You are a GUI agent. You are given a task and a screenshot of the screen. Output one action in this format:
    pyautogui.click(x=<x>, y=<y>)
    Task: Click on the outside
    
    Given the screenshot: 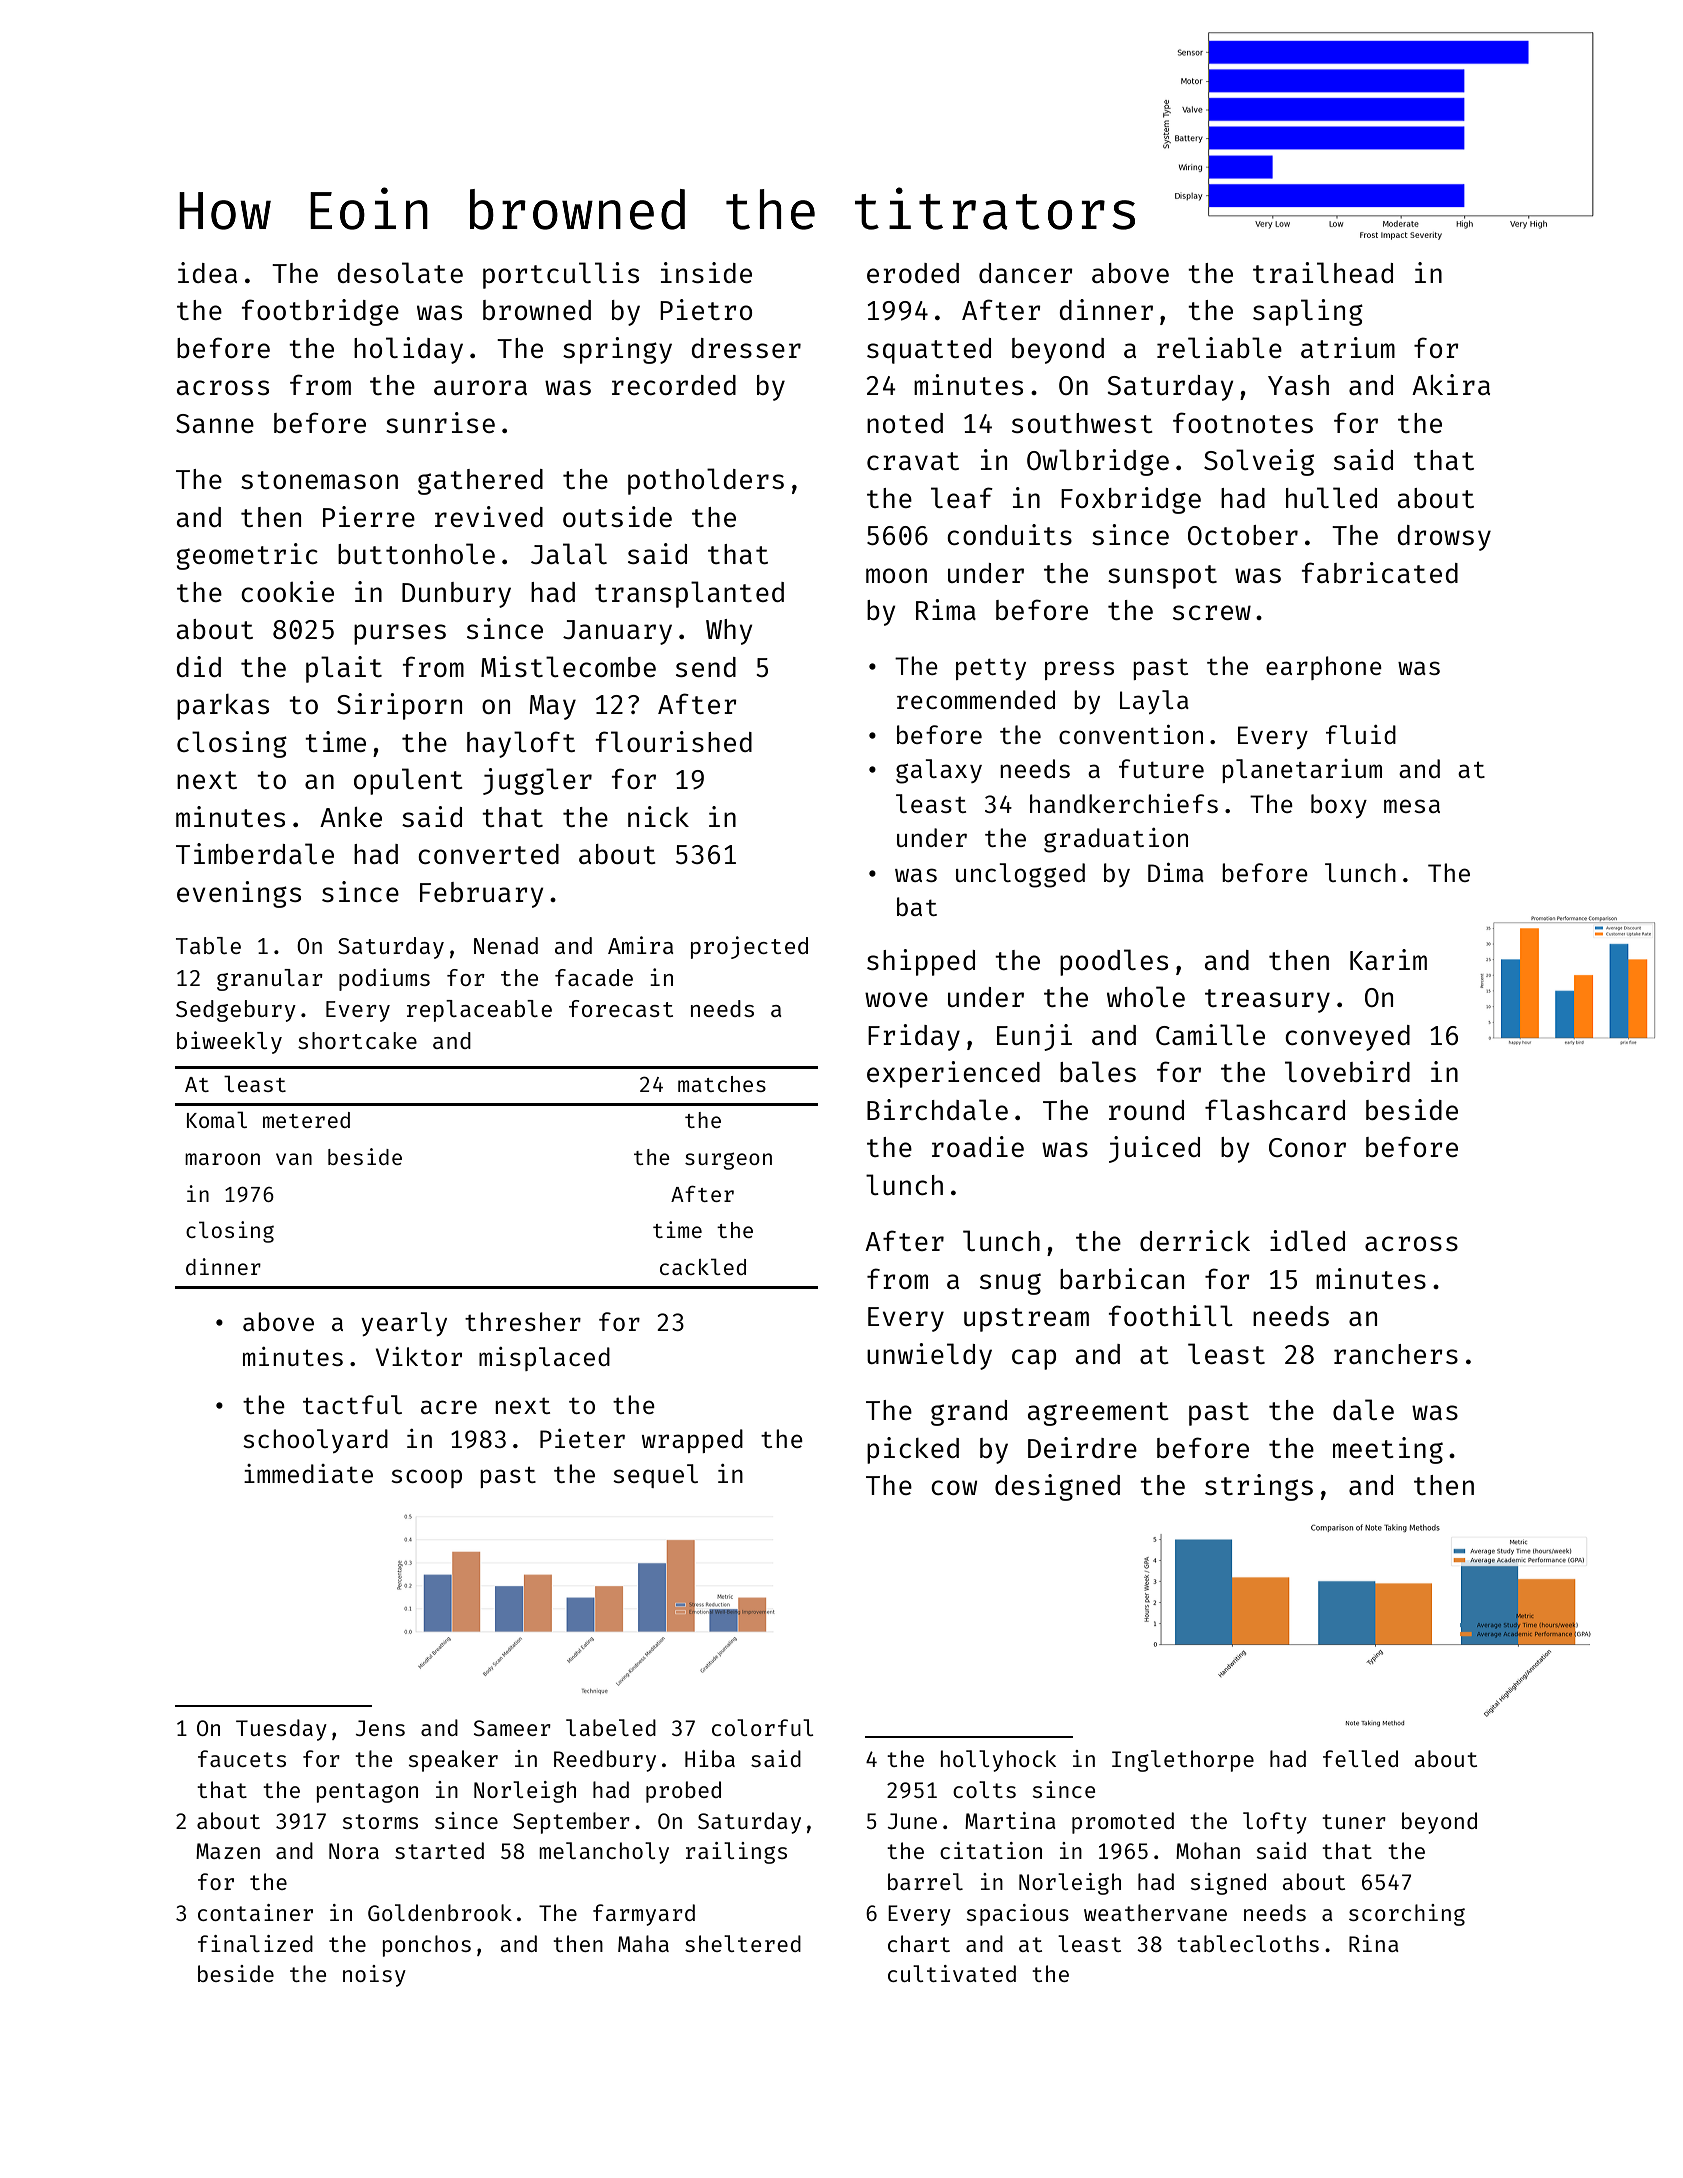 What is the action you would take?
    pyautogui.click(x=617, y=516)
